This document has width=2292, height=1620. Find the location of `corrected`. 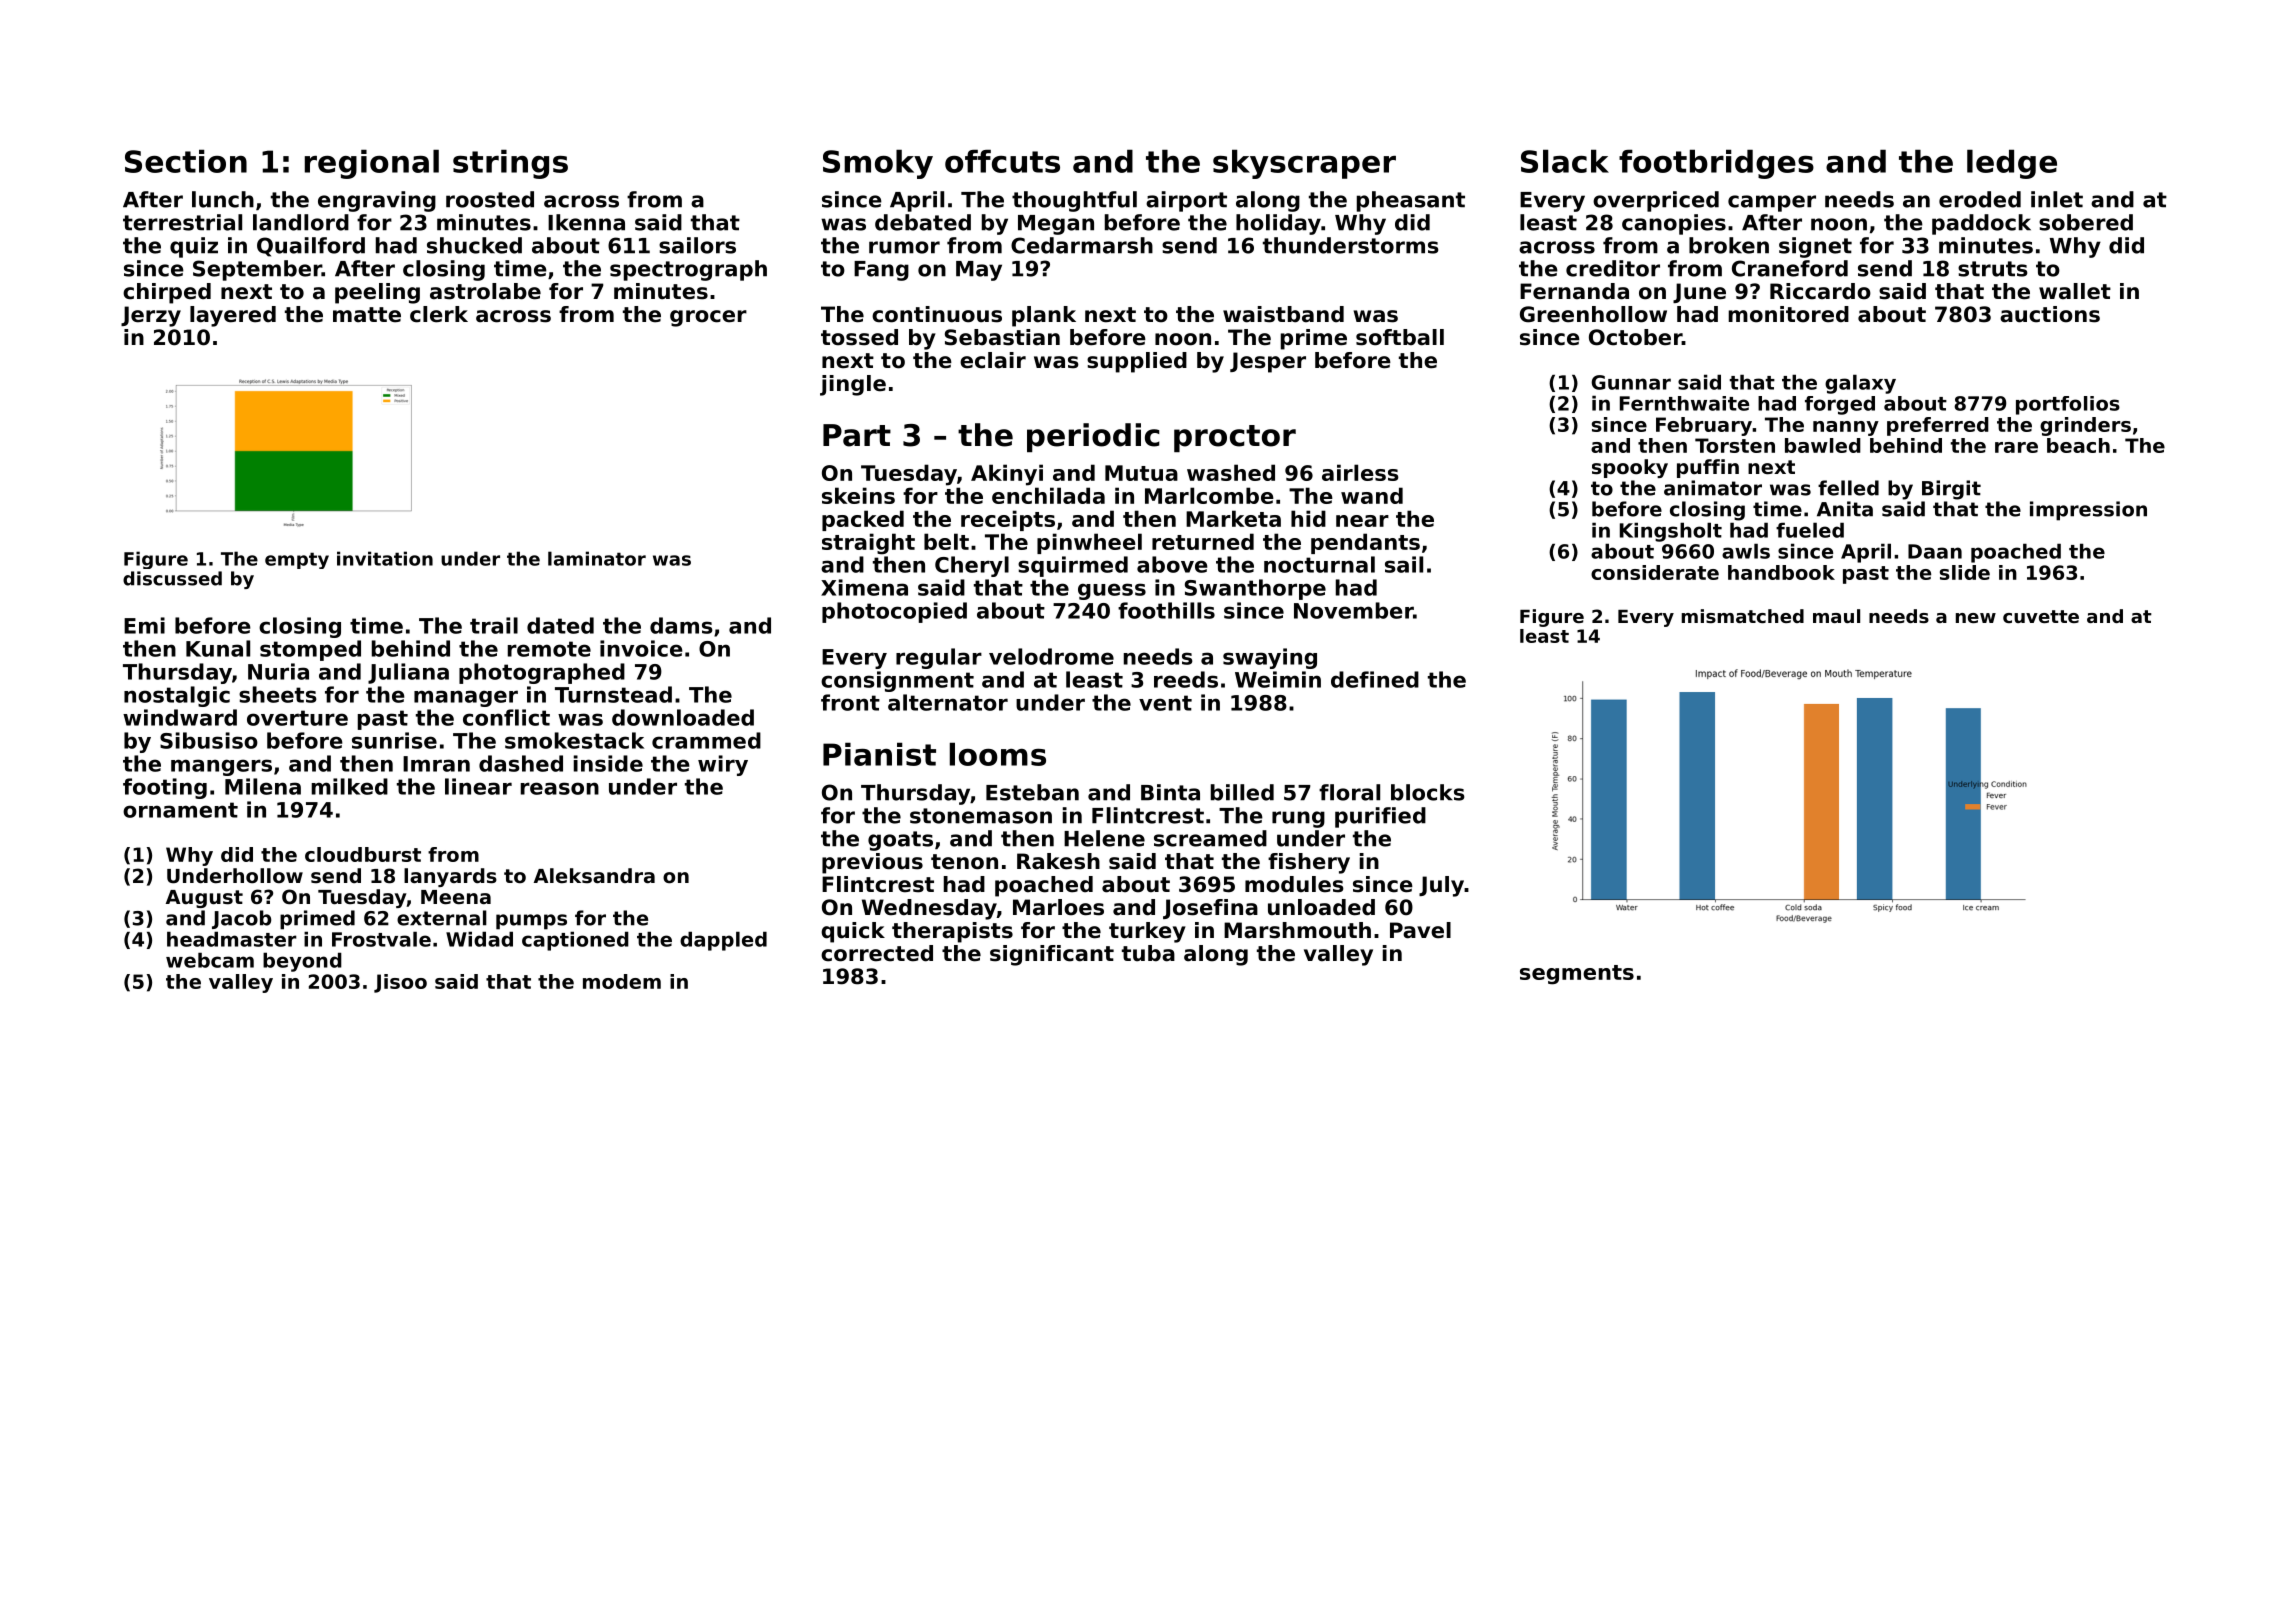

corrected is located at coordinates (877, 953).
